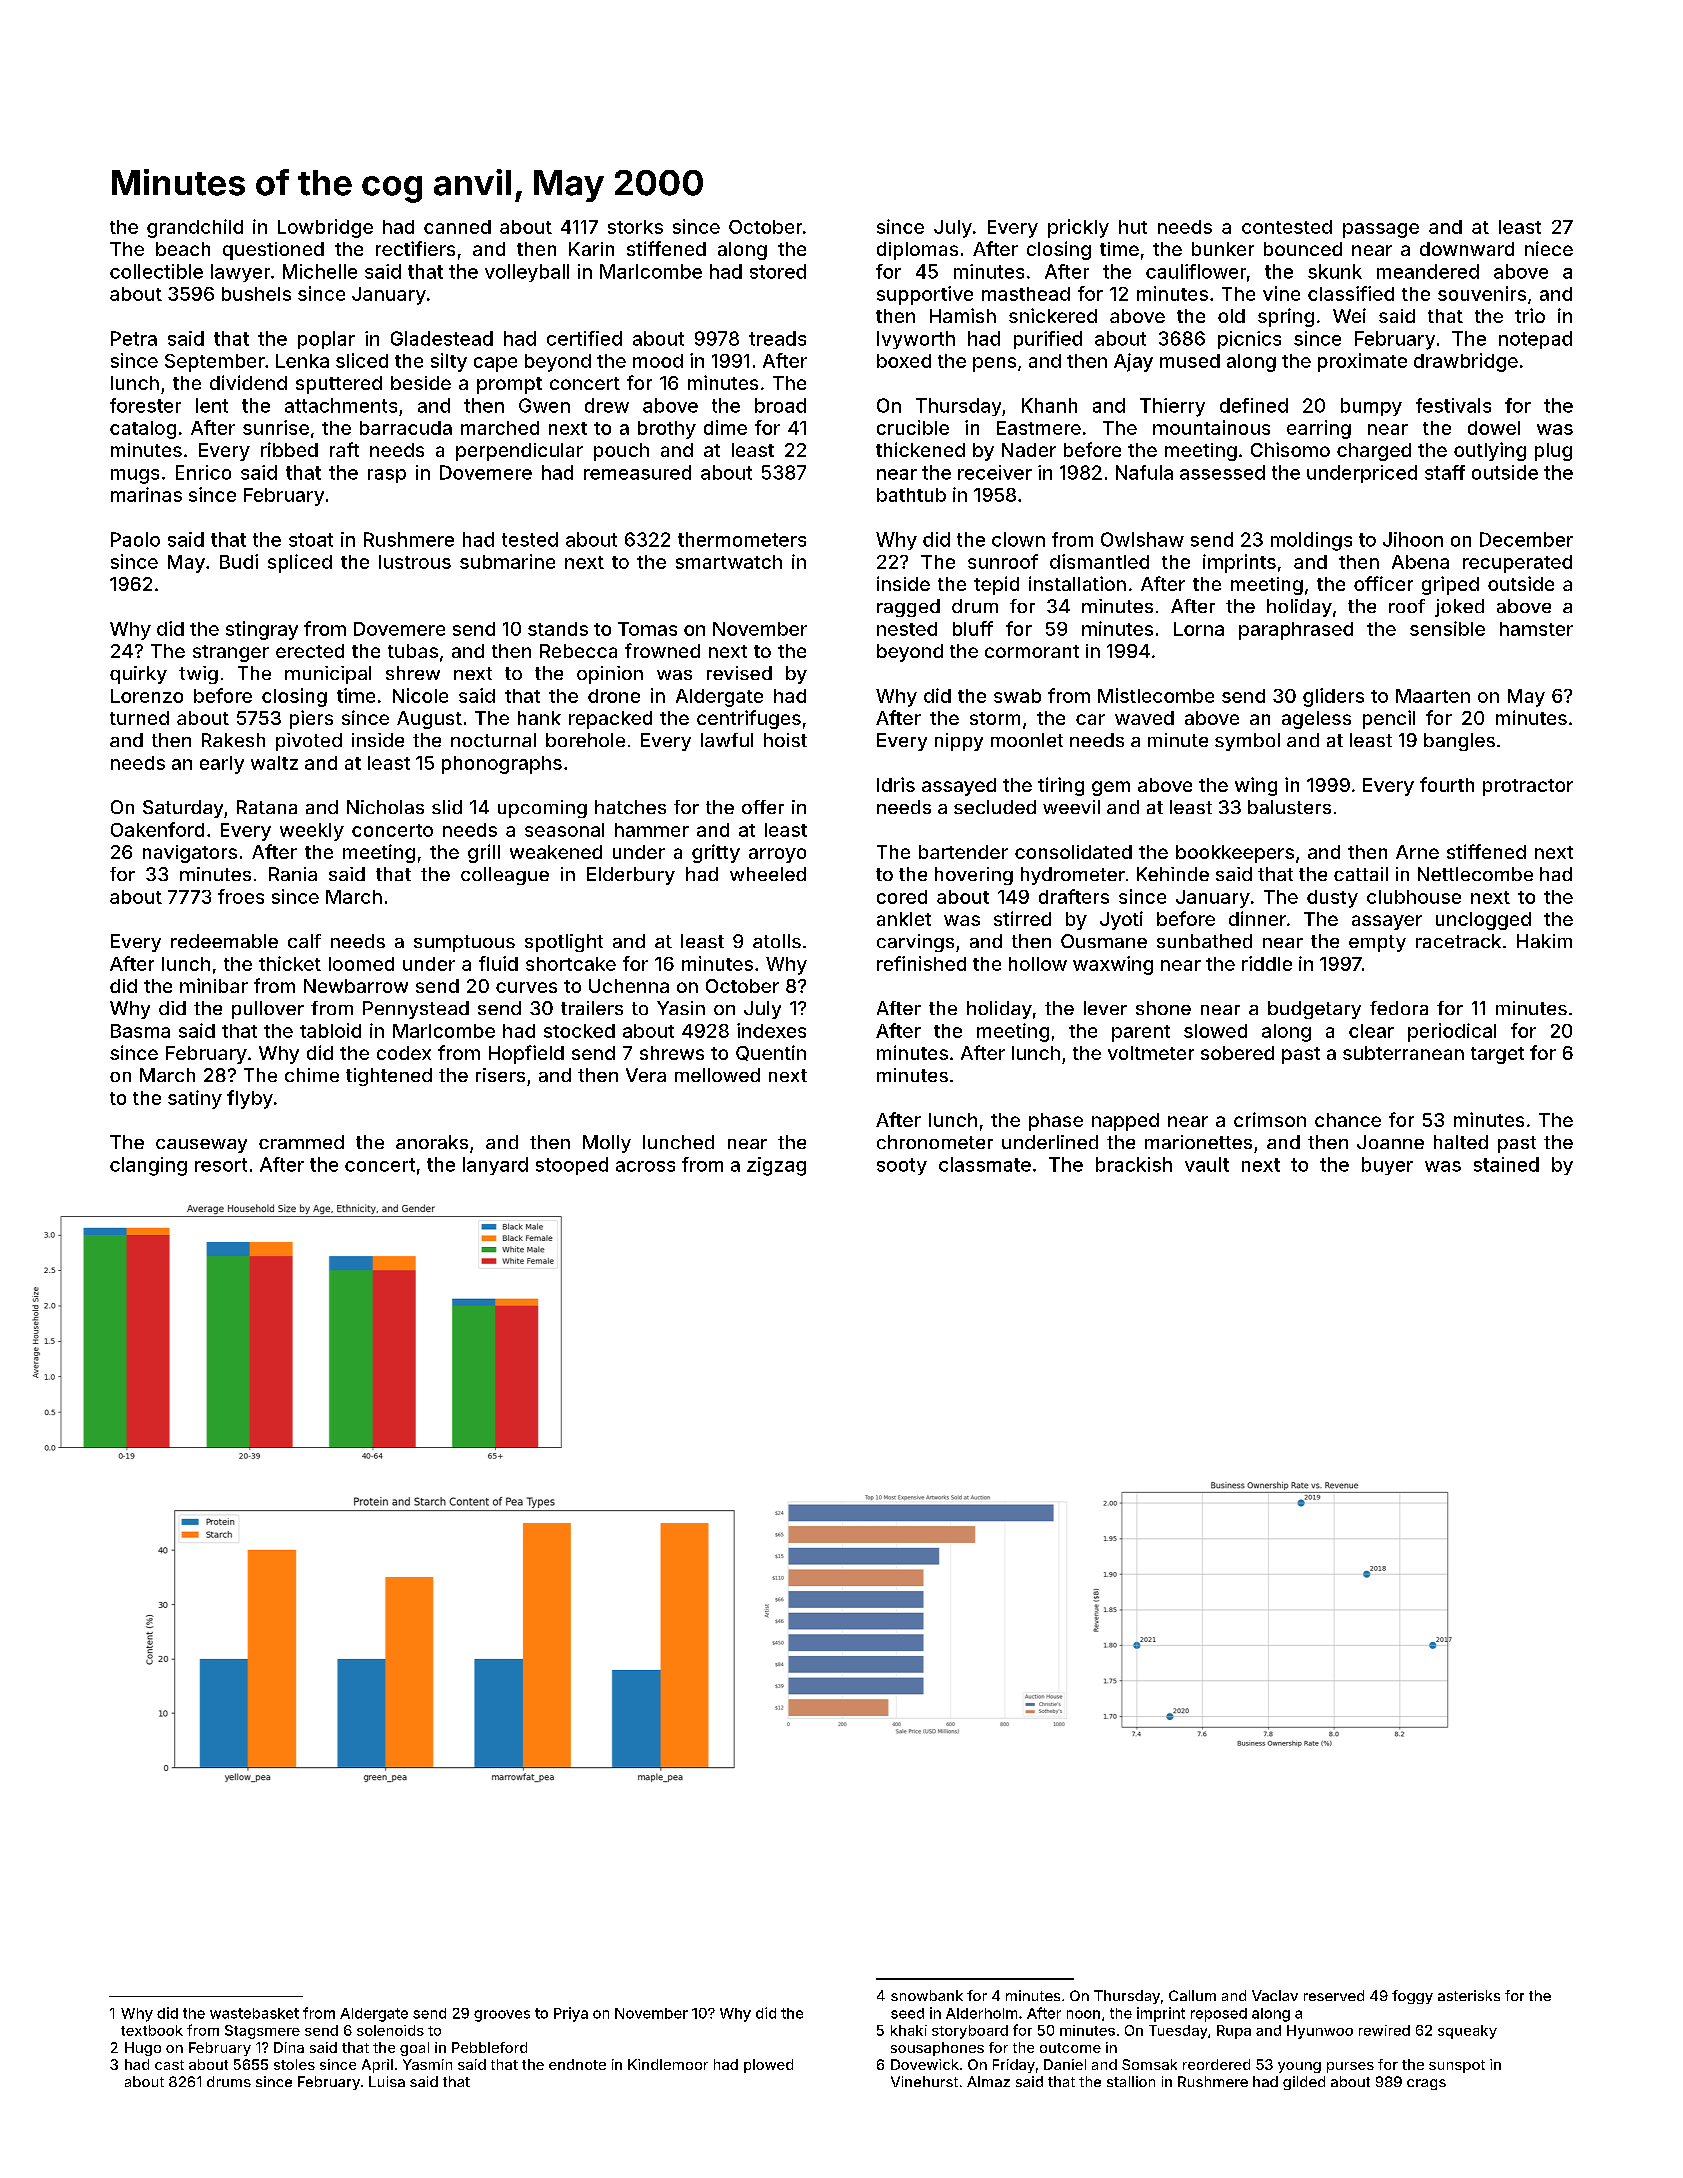 The width and height of the image is (1683, 2178). What do you see at coordinates (1334, 1995) in the image?
I see `reserved` at bounding box center [1334, 1995].
